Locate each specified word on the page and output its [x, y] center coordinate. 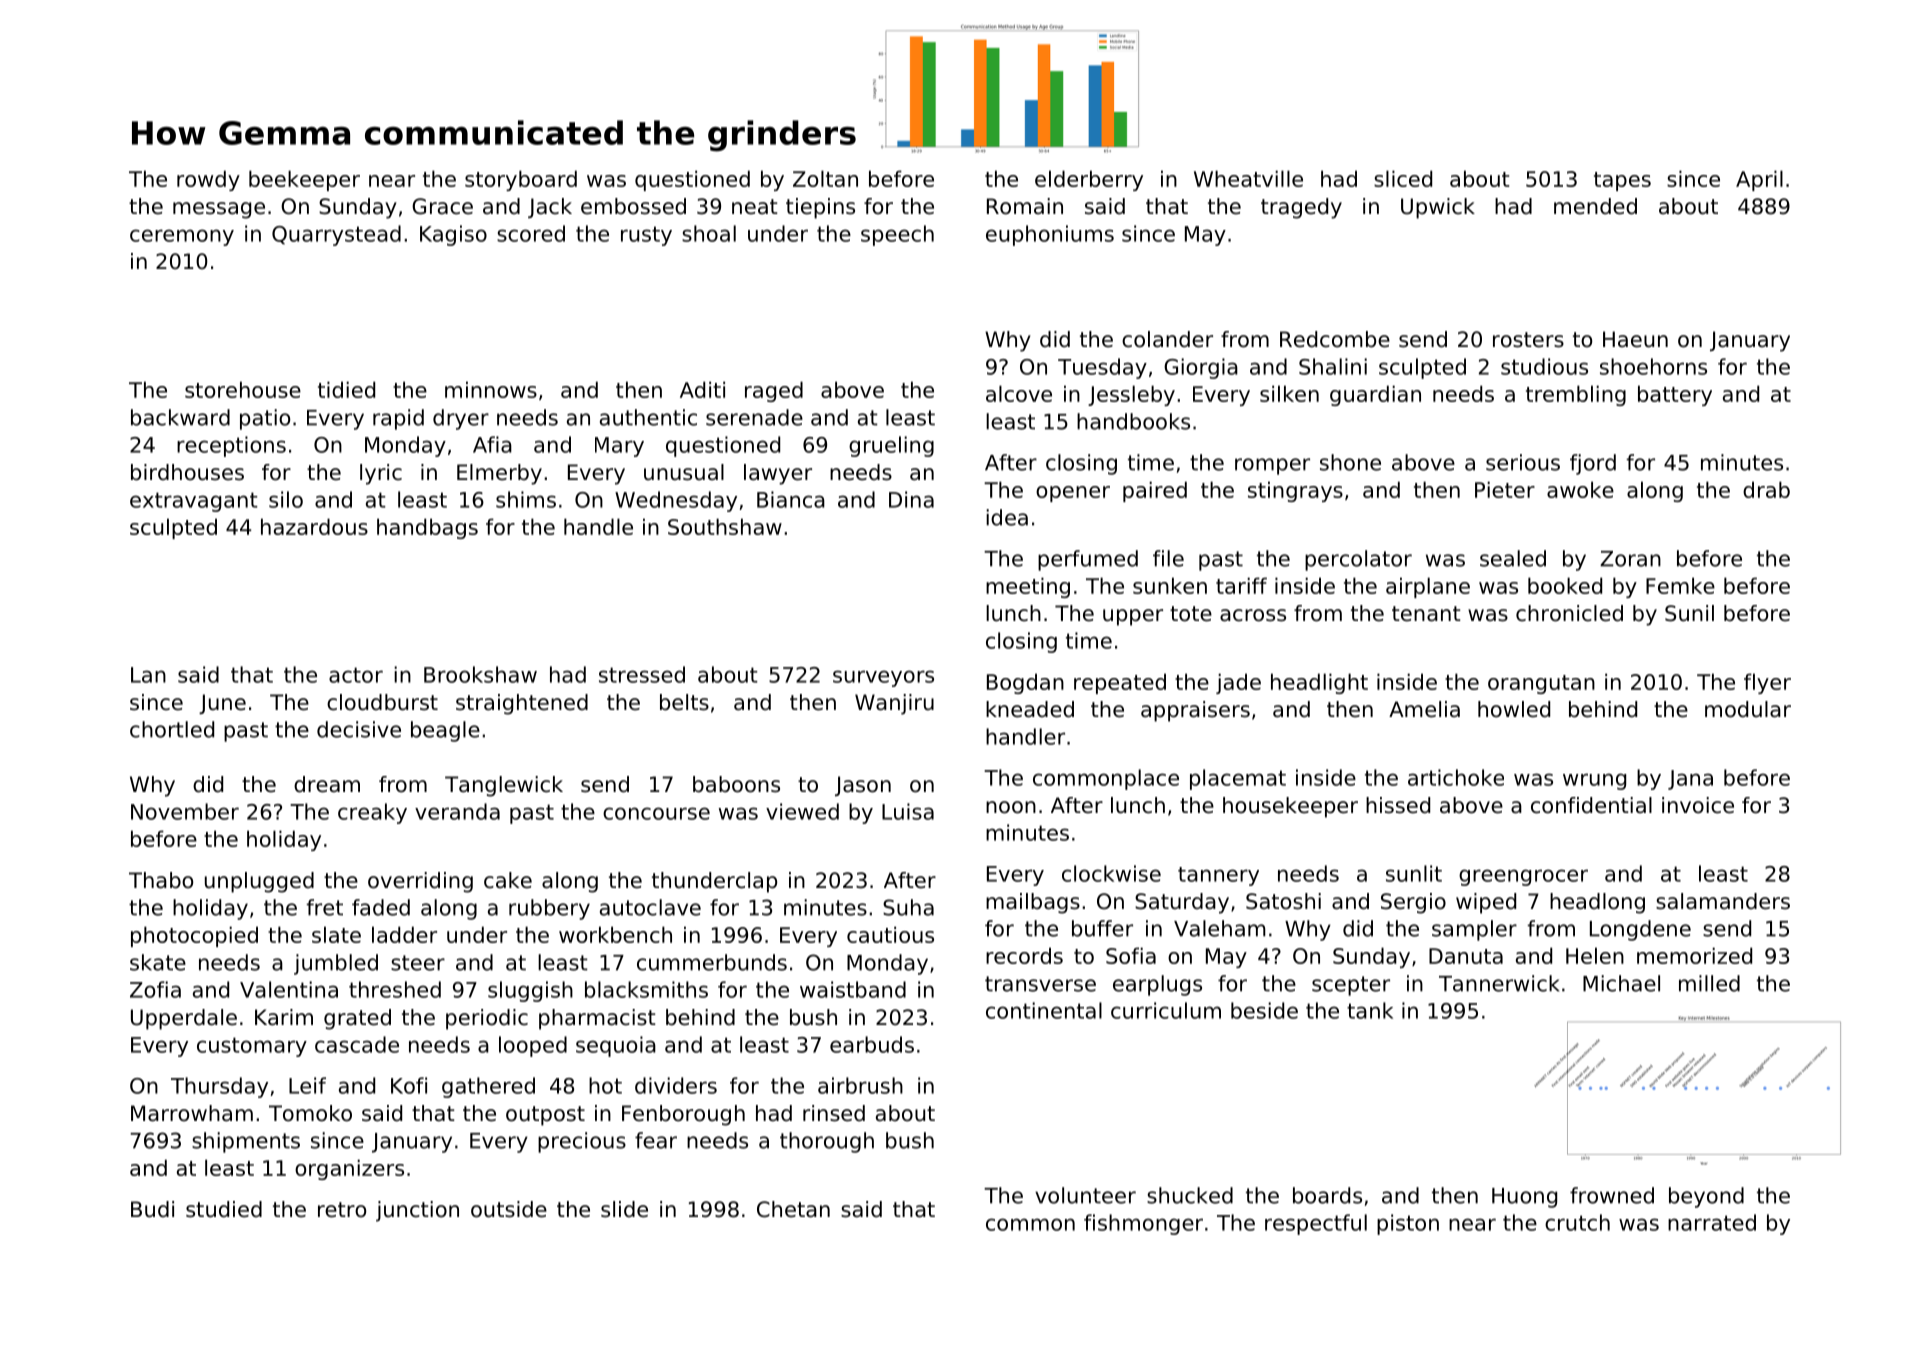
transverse [1040, 984]
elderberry [1089, 180]
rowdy [208, 180]
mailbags [1033, 903]
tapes [1622, 181]
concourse [656, 813]
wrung [1594, 781]
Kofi [409, 1085]
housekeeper [1290, 807]
